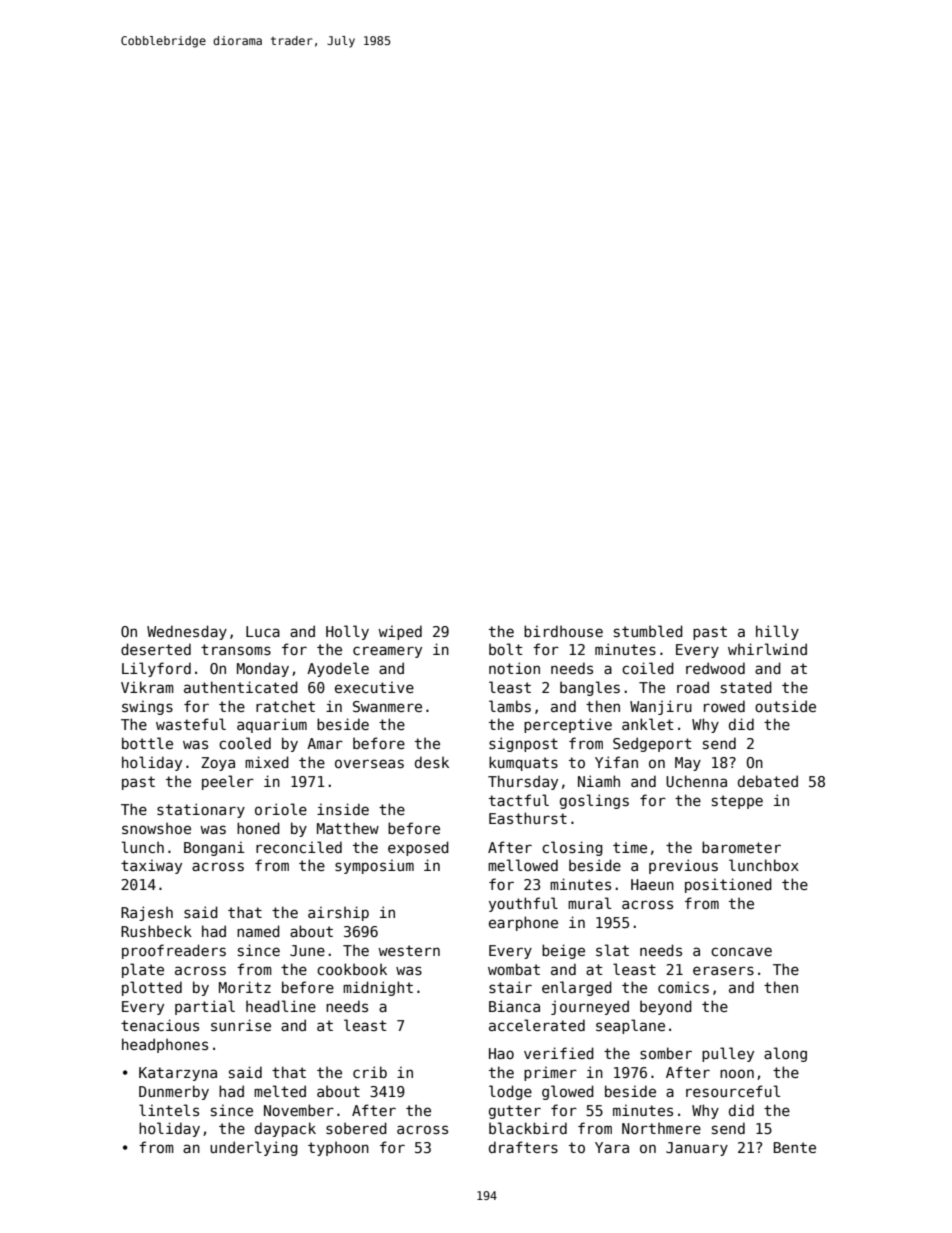 Image resolution: width=952 pixels, height=1233 pixels. I want to click on concave, so click(741, 951).
